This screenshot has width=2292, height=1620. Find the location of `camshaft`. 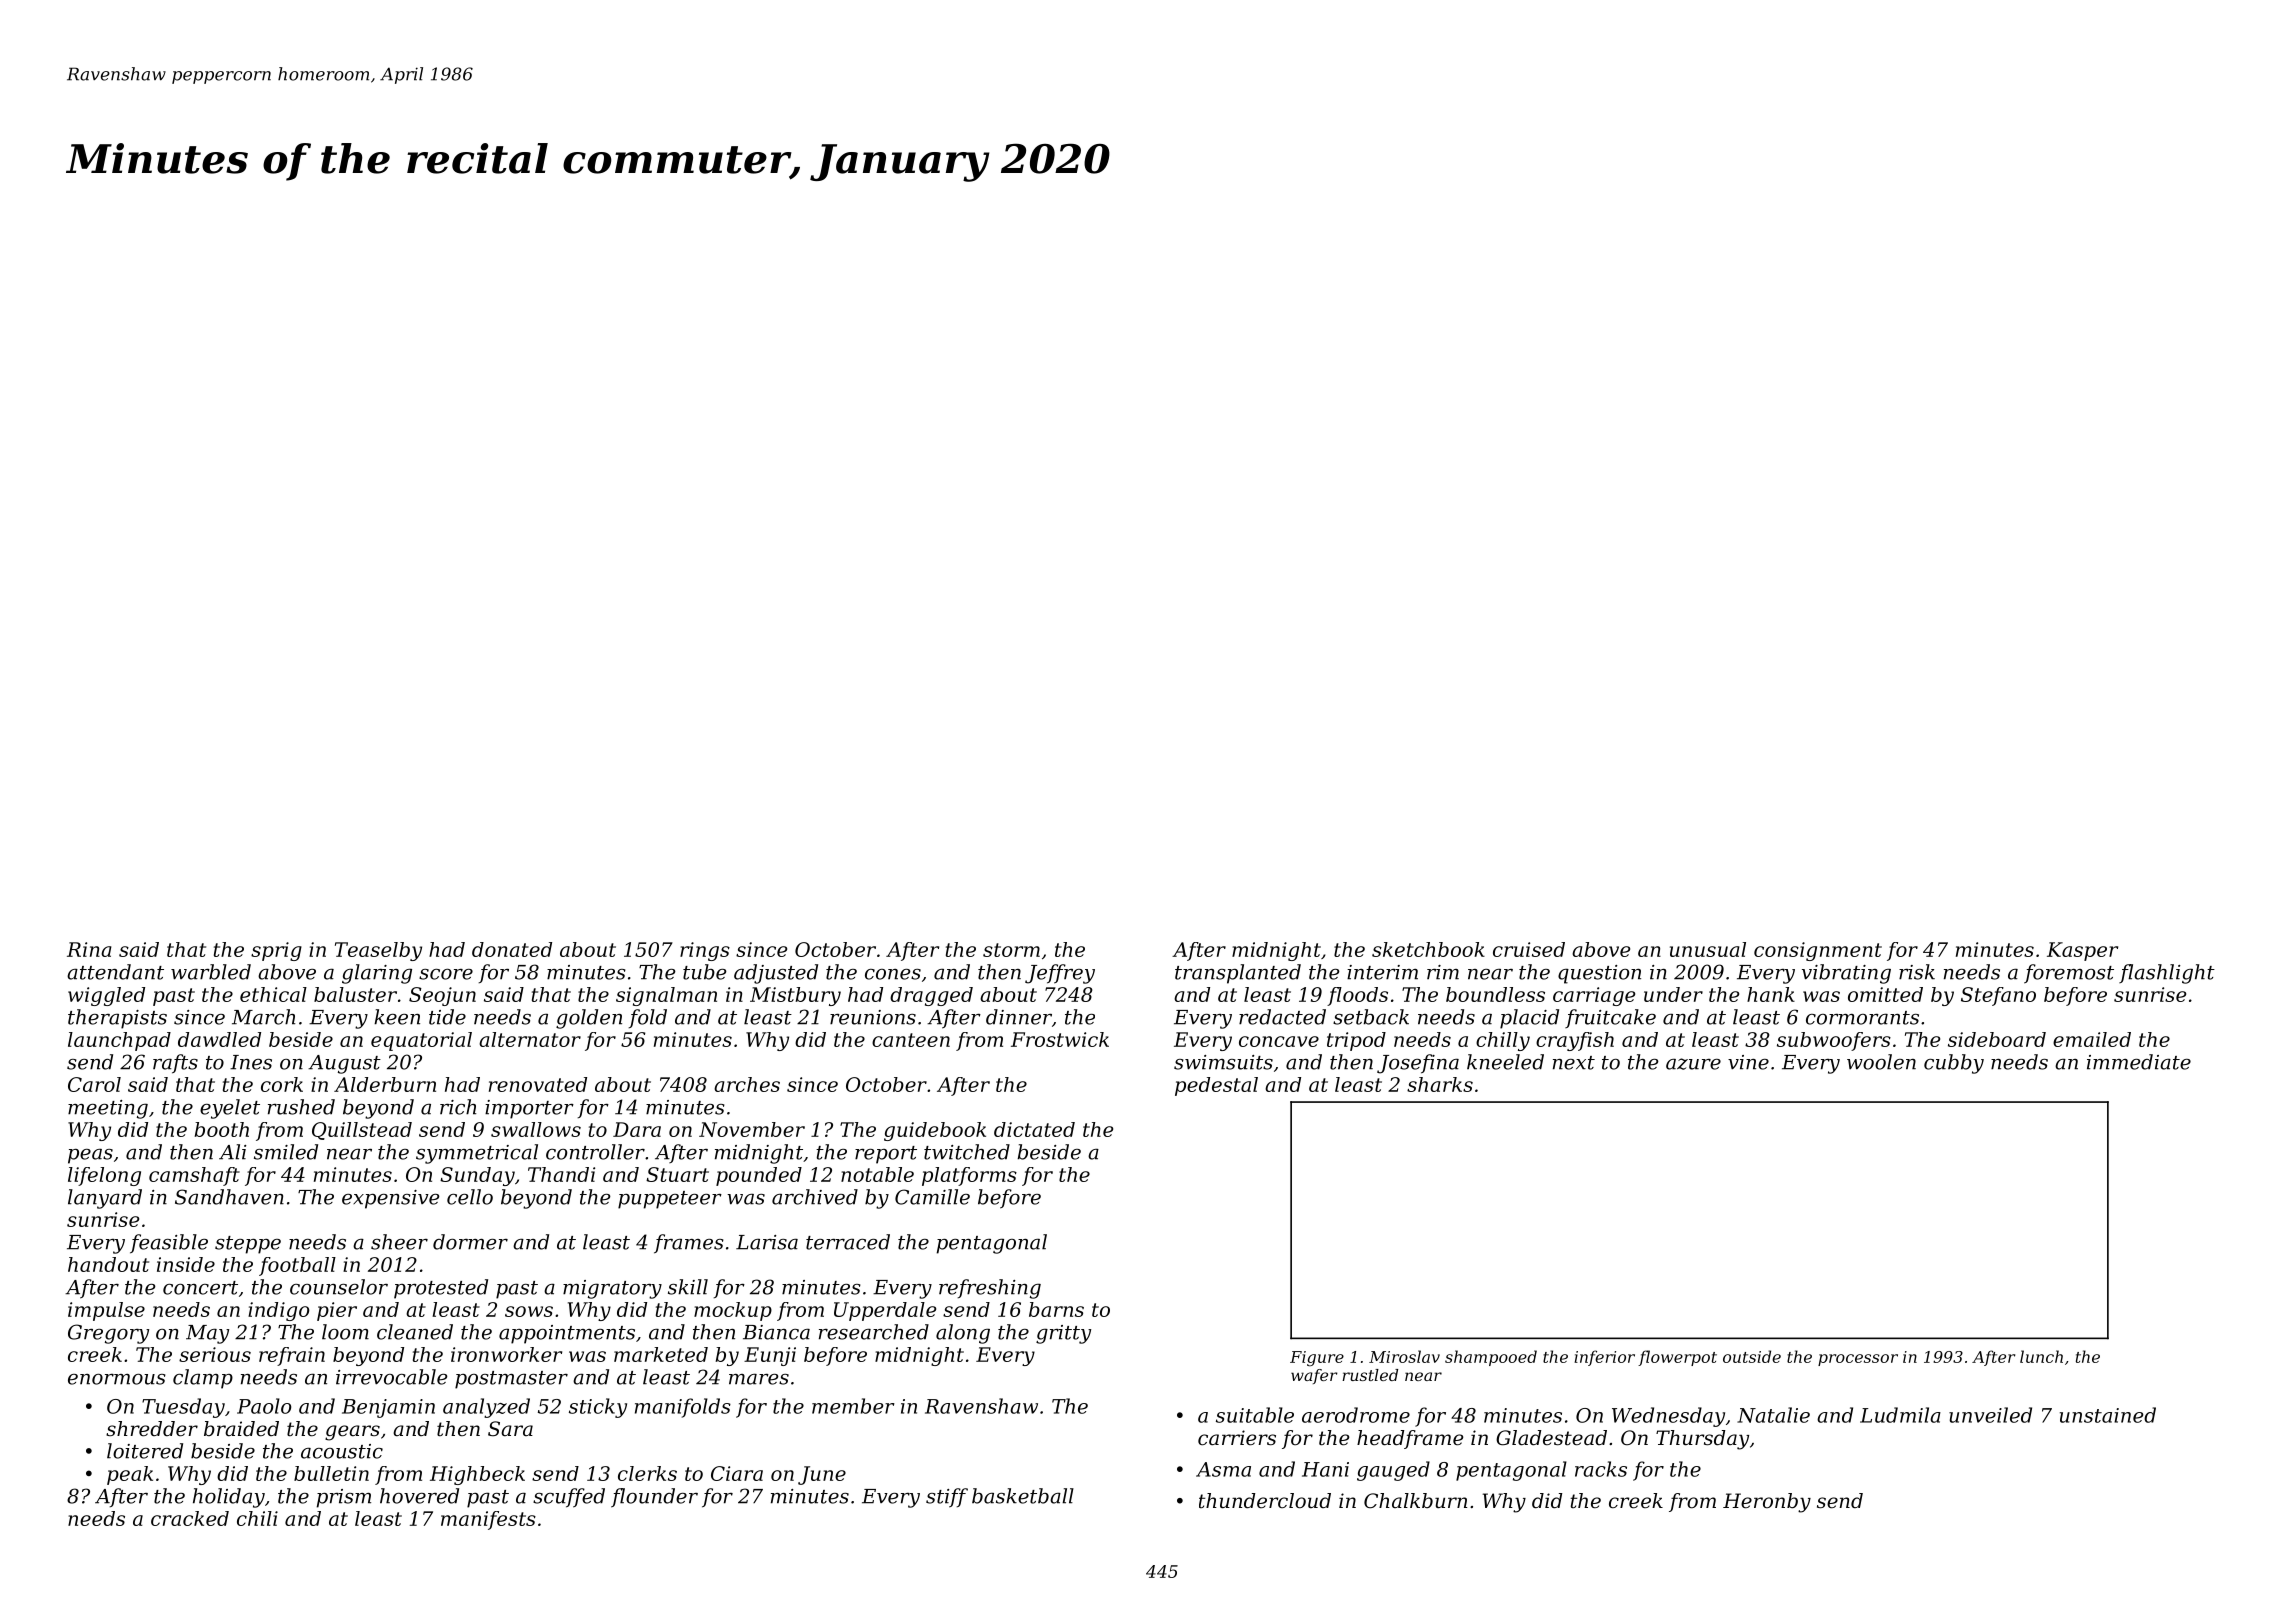

camshaft is located at coordinates (194, 1176).
